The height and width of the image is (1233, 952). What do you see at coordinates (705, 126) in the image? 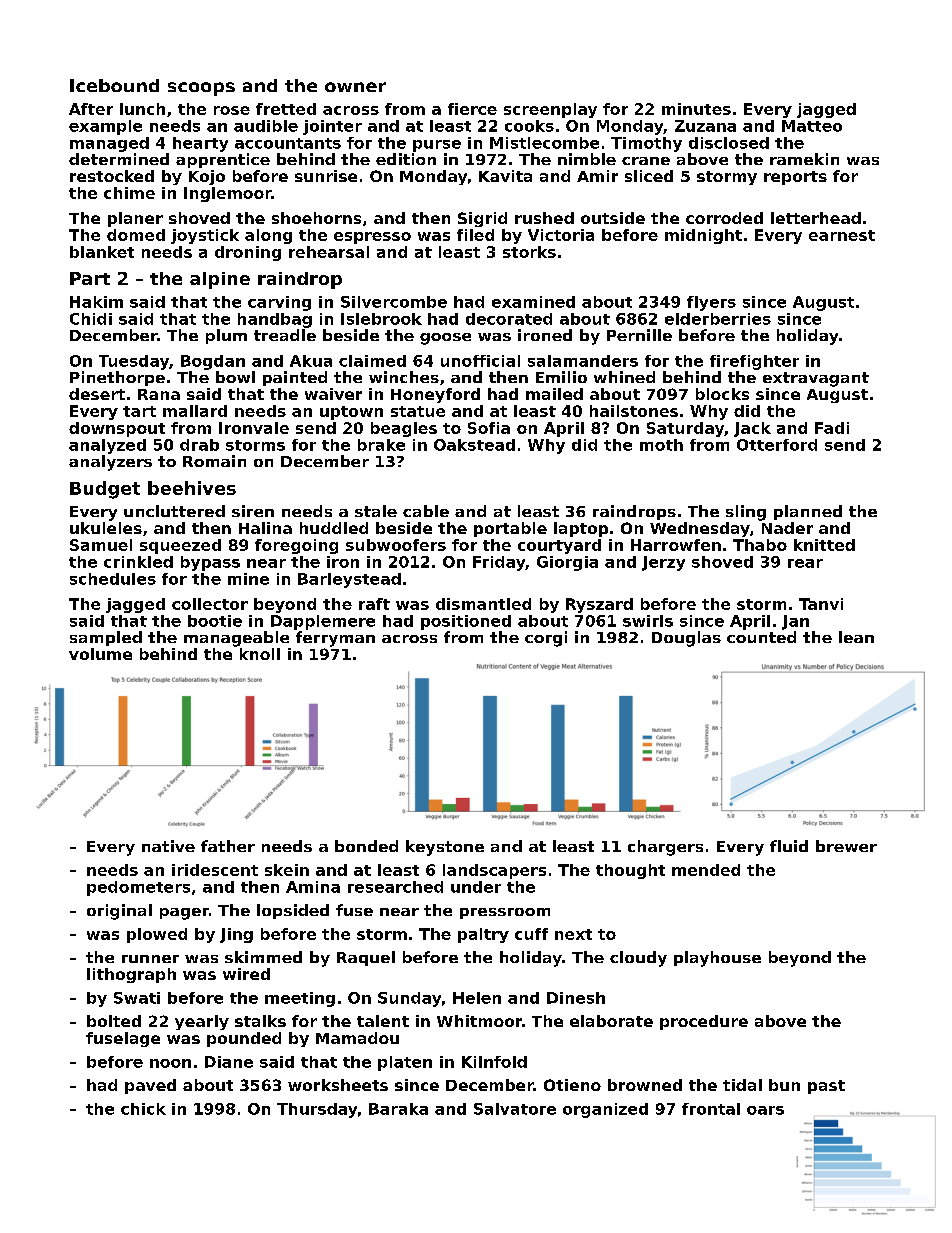
I see `Zuzana` at bounding box center [705, 126].
